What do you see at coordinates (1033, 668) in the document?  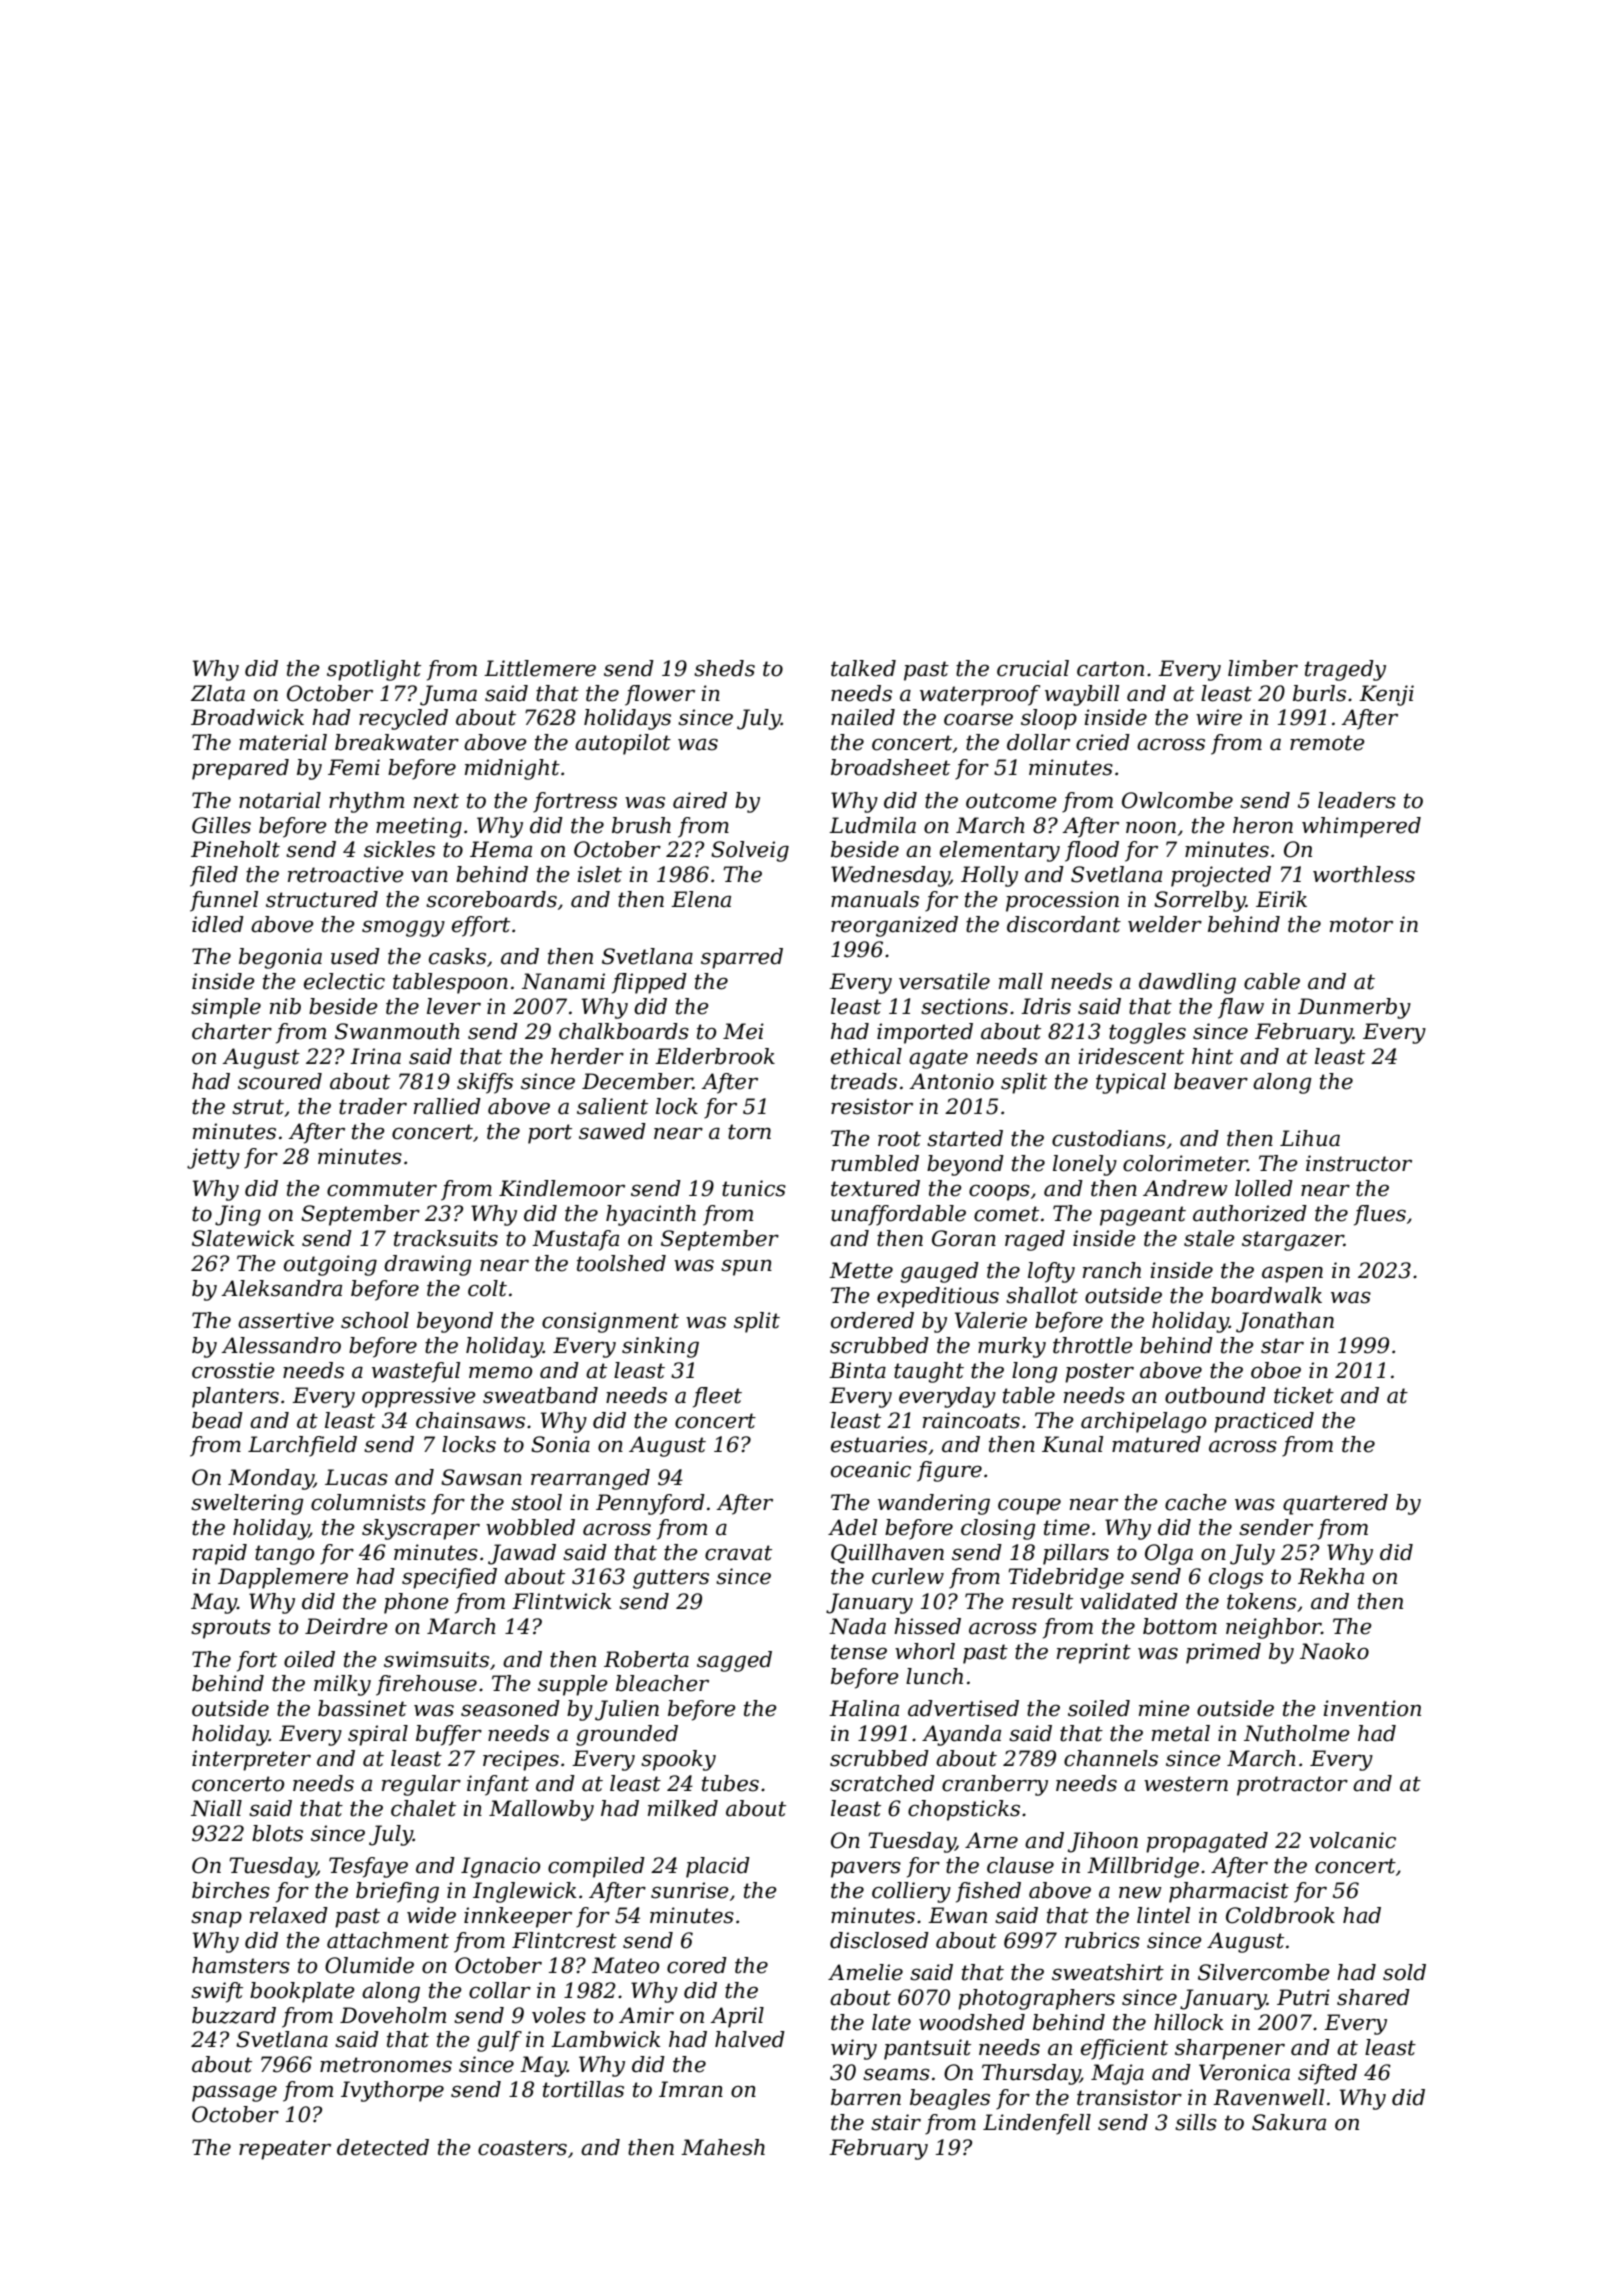 I see `crucial` at bounding box center [1033, 668].
